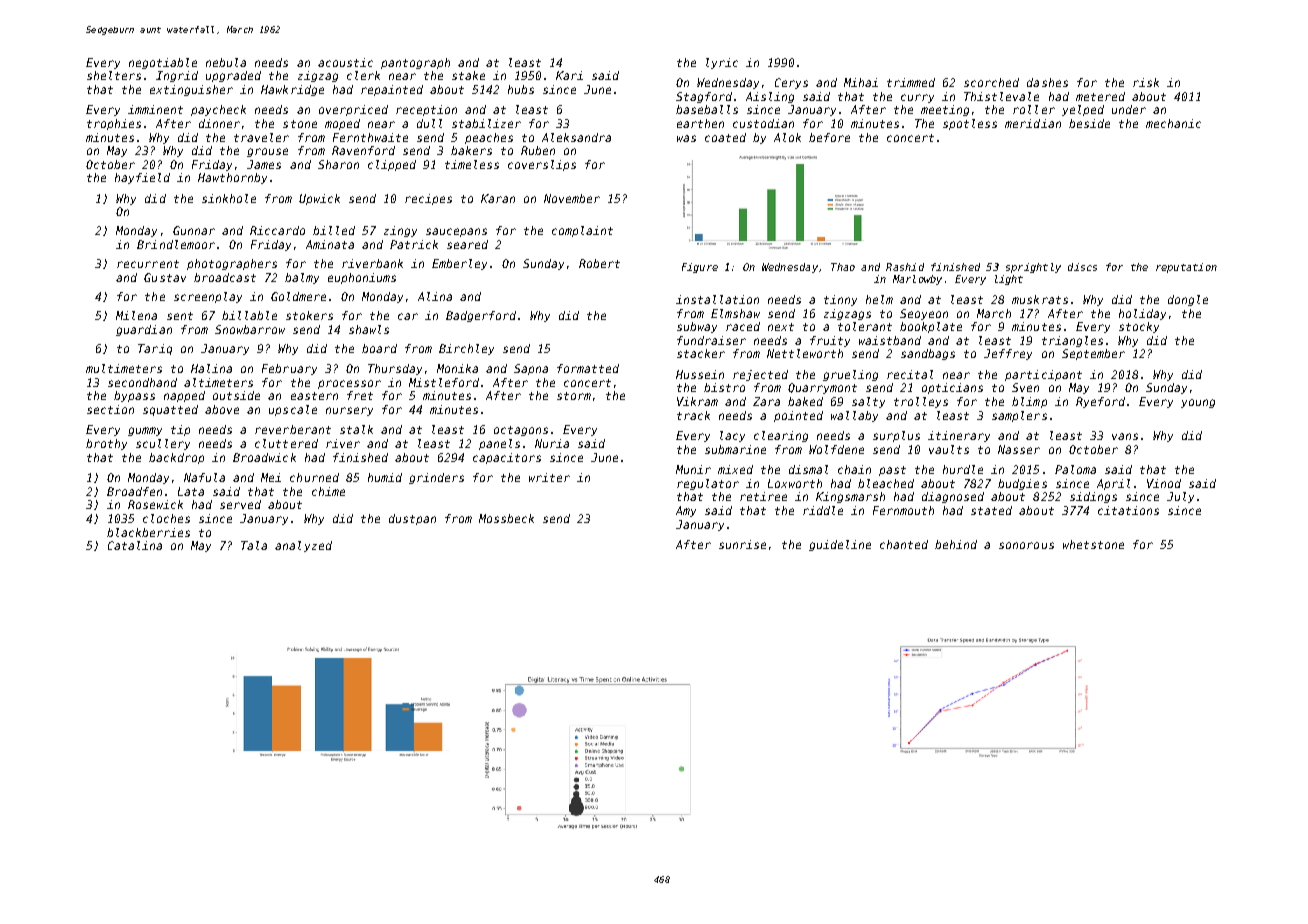  What do you see at coordinates (911, 82) in the image?
I see `trimmed` at bounding box center [911, 82].
